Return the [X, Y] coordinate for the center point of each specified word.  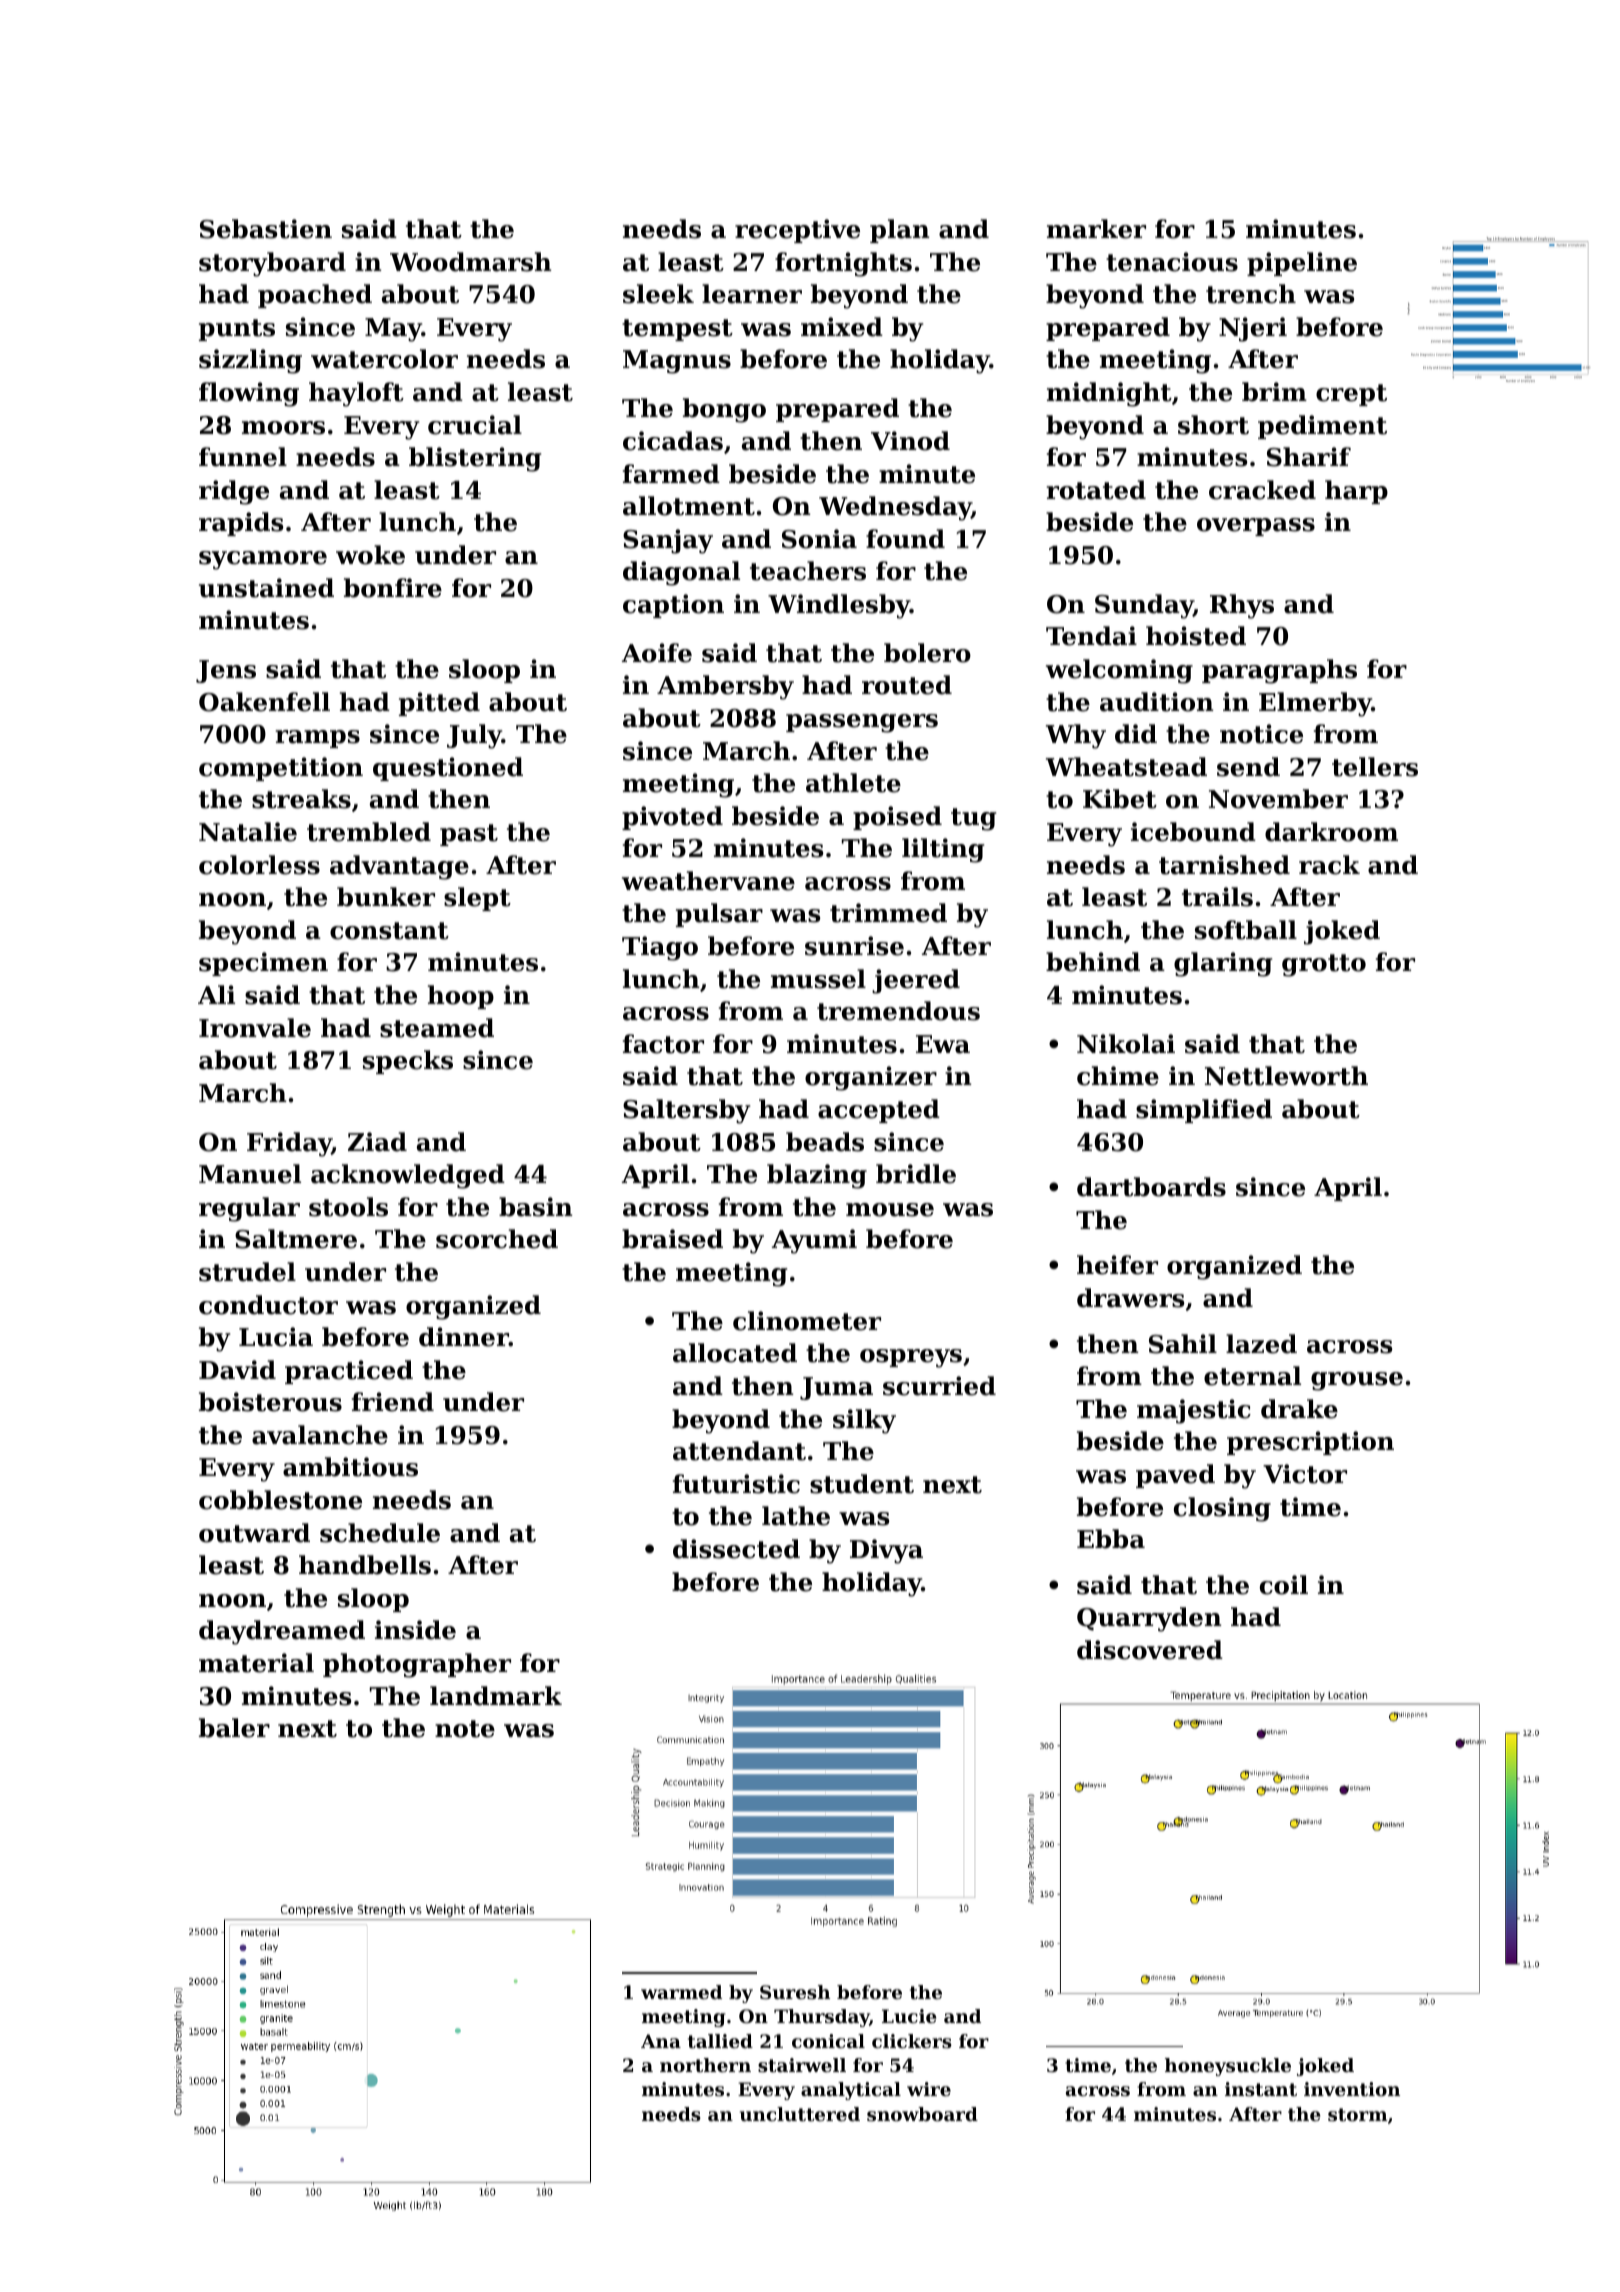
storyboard [272, 264]
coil [1284, 1585]
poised [897, 818]
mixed [842, 327]
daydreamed [282, 1632]
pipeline [1302, 264]
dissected [736, 1549]
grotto [1324, 965]
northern [705, 2065]
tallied [720, 2041]
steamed [437, 1028]
